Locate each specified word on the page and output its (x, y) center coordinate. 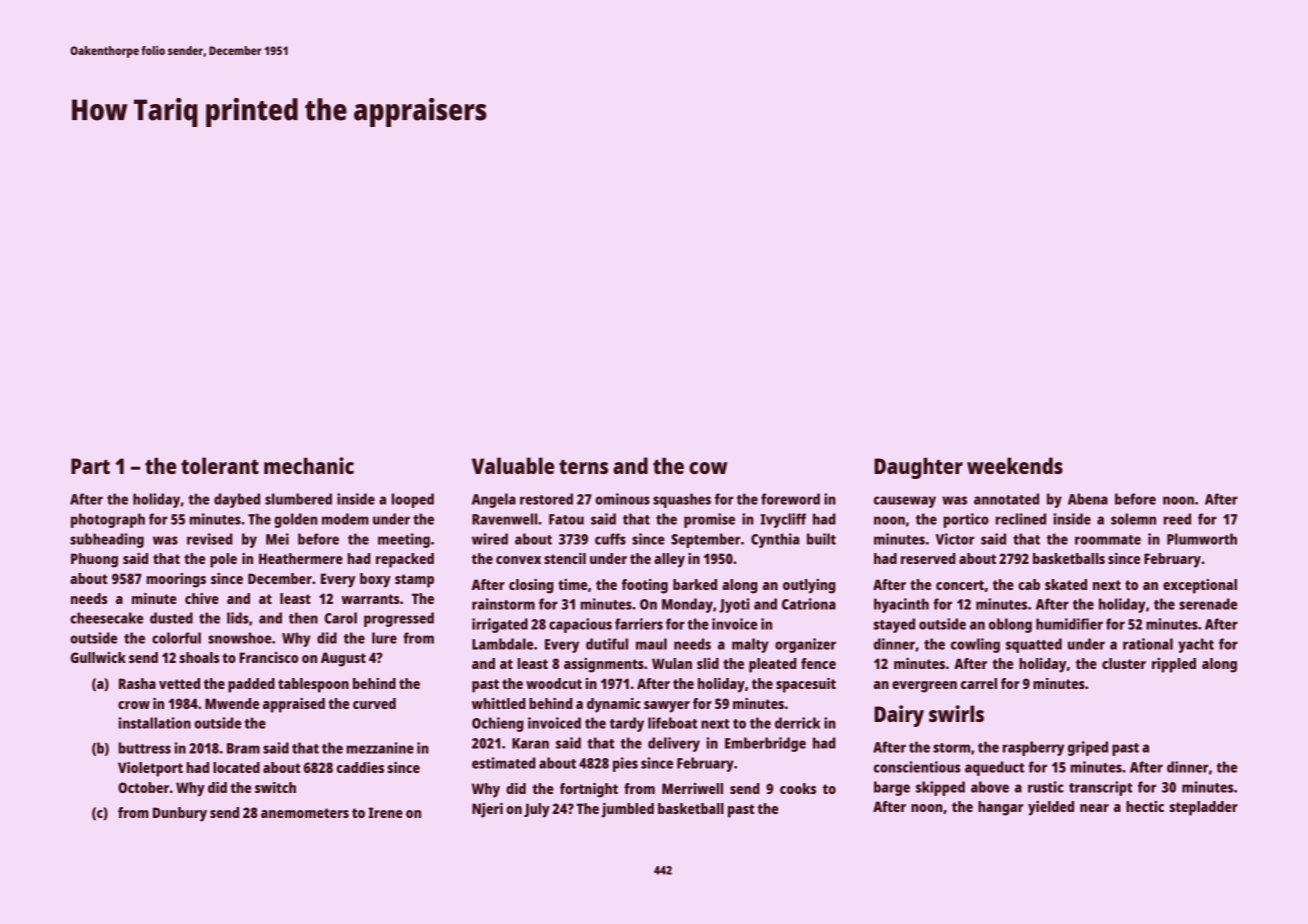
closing (531, 586)
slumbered (298, 499)
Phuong (94, 560)
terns (583, 467)
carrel (979, 683)
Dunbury (180, 814)
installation (154, 723)
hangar (1001, 808)
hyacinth (901, 605)
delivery (674, 744)
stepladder (1204, 808)
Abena (1088, 499)
